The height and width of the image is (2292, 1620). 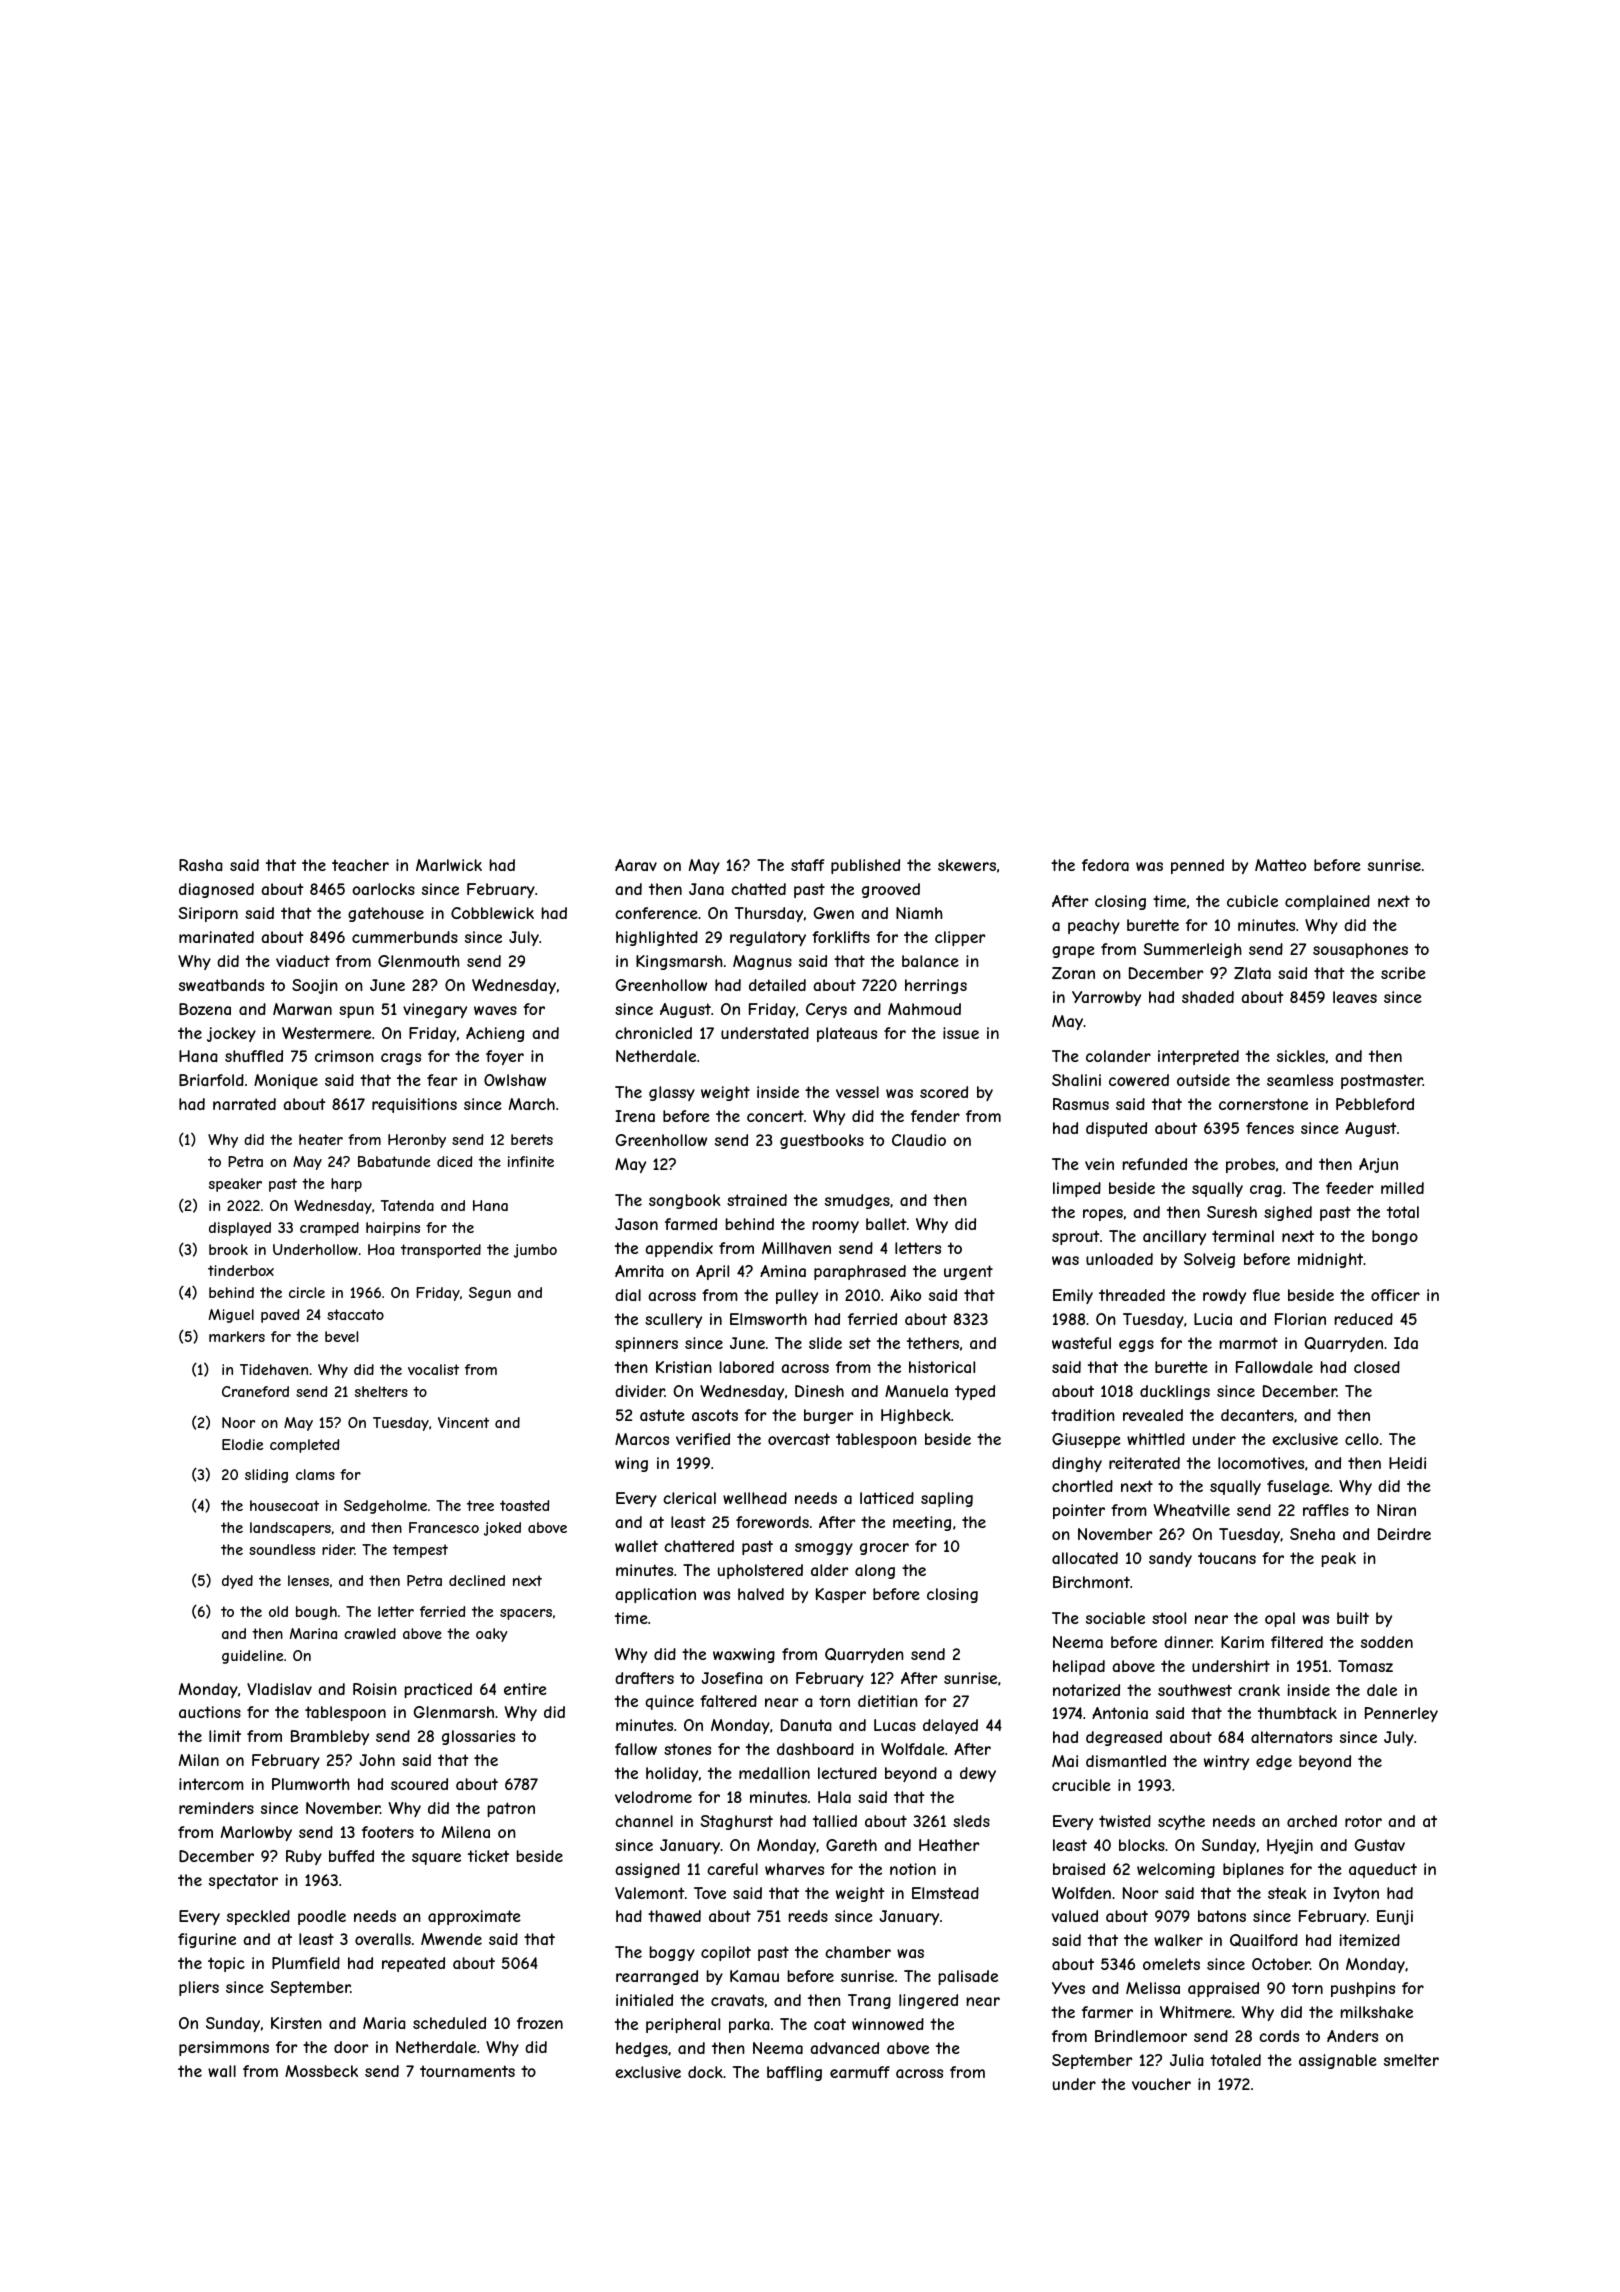 What do you see at coordinates (860, 2072) in the image?
I see `earmuff` at bounding box center [860, 2072].
